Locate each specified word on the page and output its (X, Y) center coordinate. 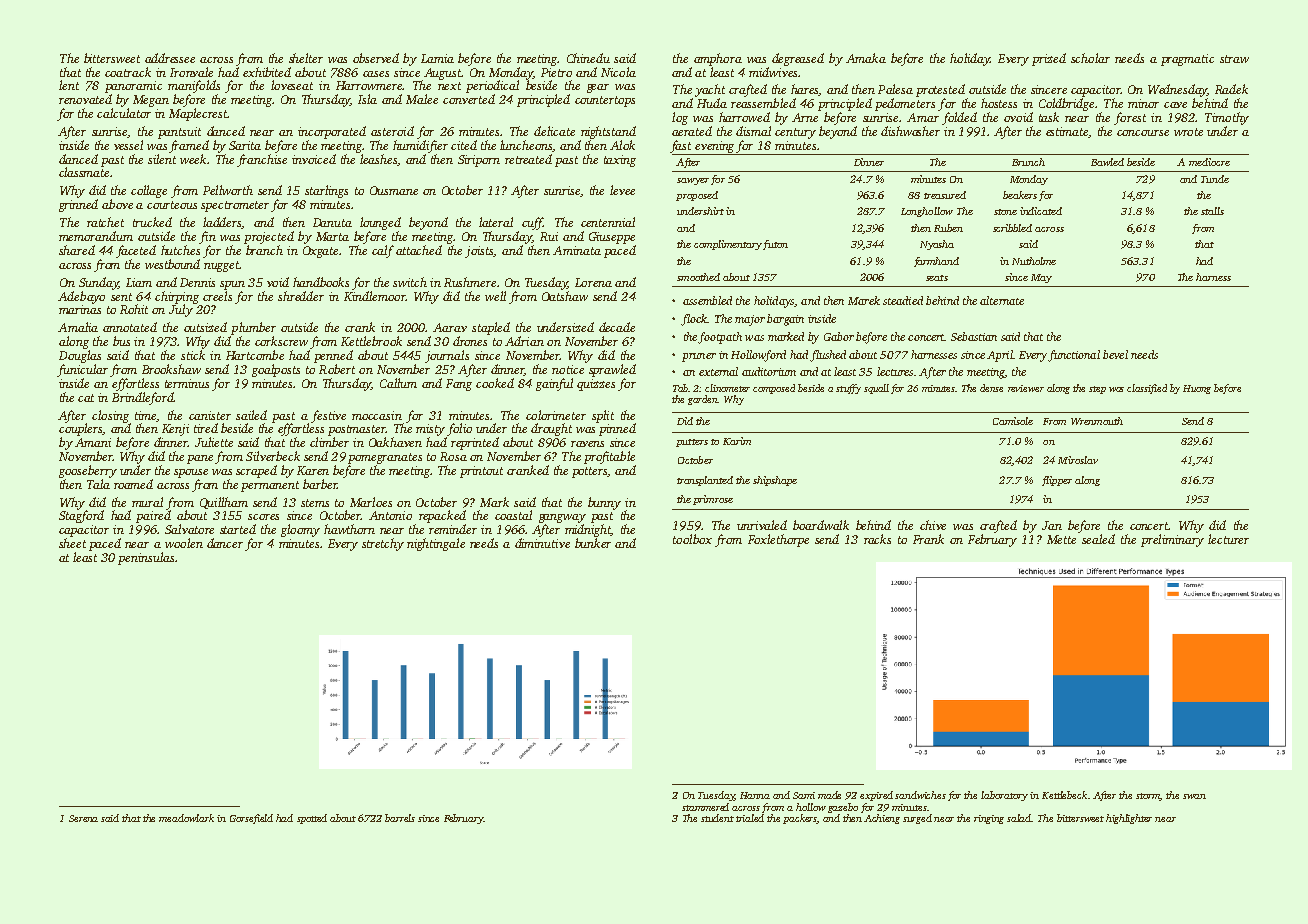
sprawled (612, 370)
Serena (83, 818)
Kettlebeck (1064, 795)
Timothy (1227, 118)
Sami (804, 795)
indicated (1041, 211)
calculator (124, 113)
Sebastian (974, 336)
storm (1148, 797)
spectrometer (235, 206)
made (829, 795)
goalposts (276, 370)
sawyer (693, 181)
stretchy (383, 544)
